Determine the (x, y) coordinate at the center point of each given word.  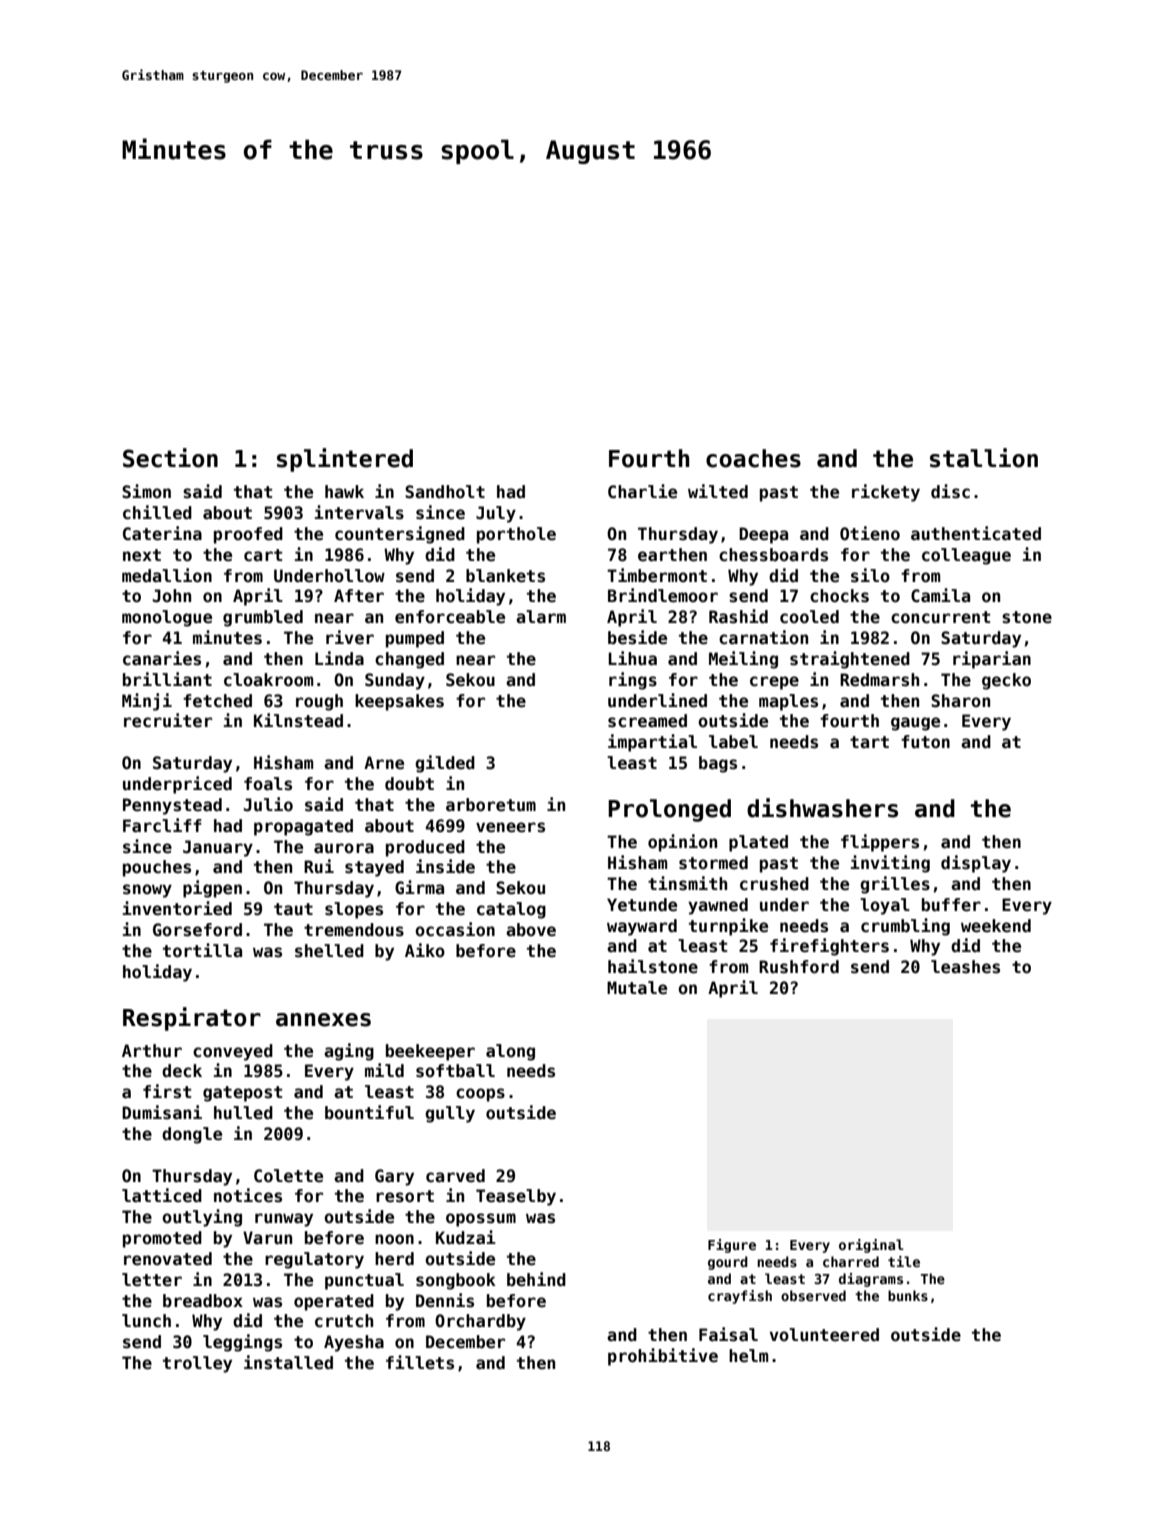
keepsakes (399, 702)
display (976, 864)
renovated (168, 1259)
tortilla (202, 950)
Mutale (637, 988)
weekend (996, 926)
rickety (886, 493)
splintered (345, 460)
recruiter (168, 720)
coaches (753, 458)
